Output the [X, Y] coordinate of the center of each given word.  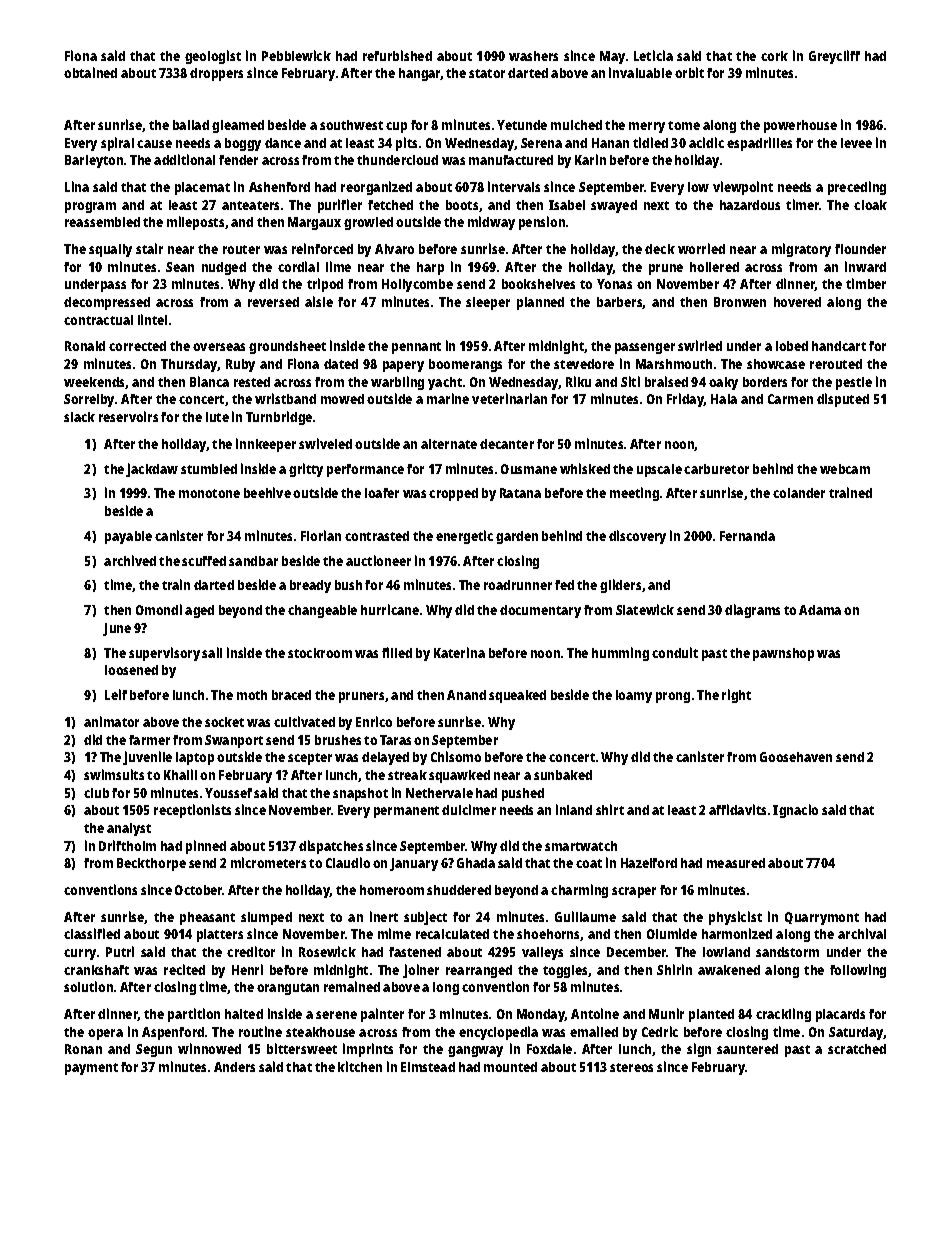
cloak [870, 205]
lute [217, 417]
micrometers [268, 862]
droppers [216, 74]
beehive [267, 492]
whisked [585, 468]
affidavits [737, 809]
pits [406, 144]
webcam [845, 469]
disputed [843, 400]
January [414, 864]
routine [260, 1031]
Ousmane [529, 469]
